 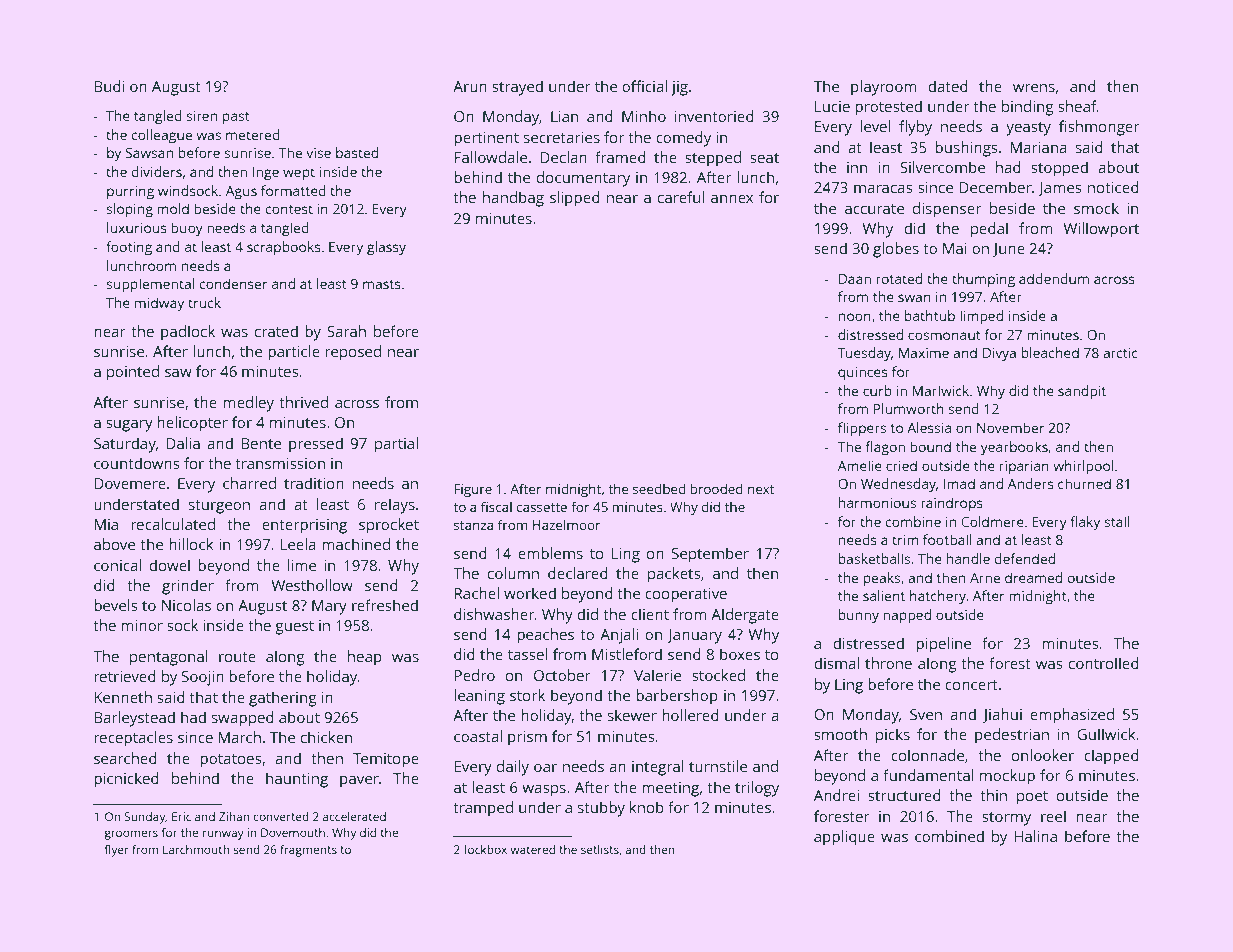 I want to click on quinces, so click(x=863, y=373).
